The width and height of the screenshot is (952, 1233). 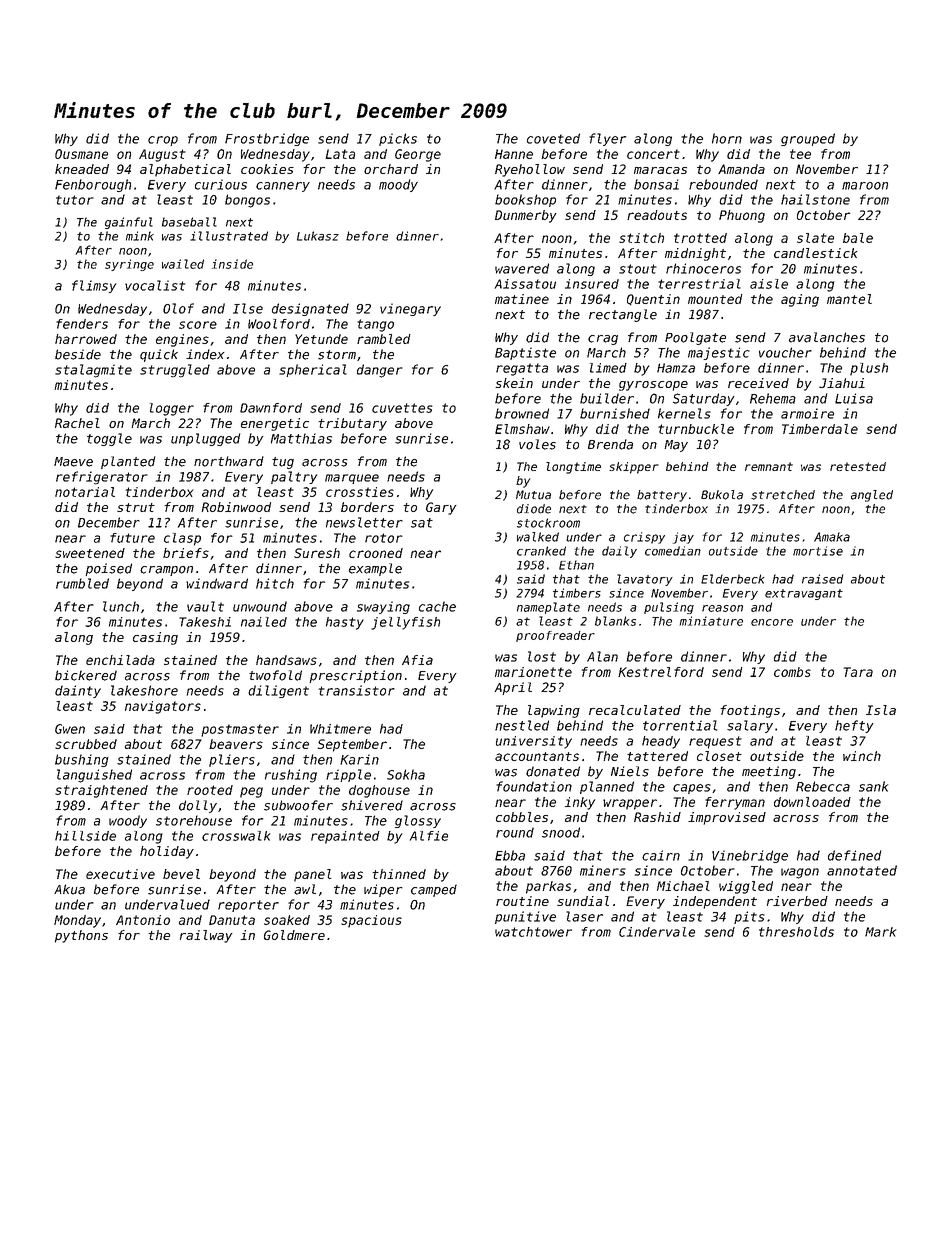 What do you see at coordinates (81, 936) in the screenshot?
I see `pythons` at bounding box center [81, 936].
